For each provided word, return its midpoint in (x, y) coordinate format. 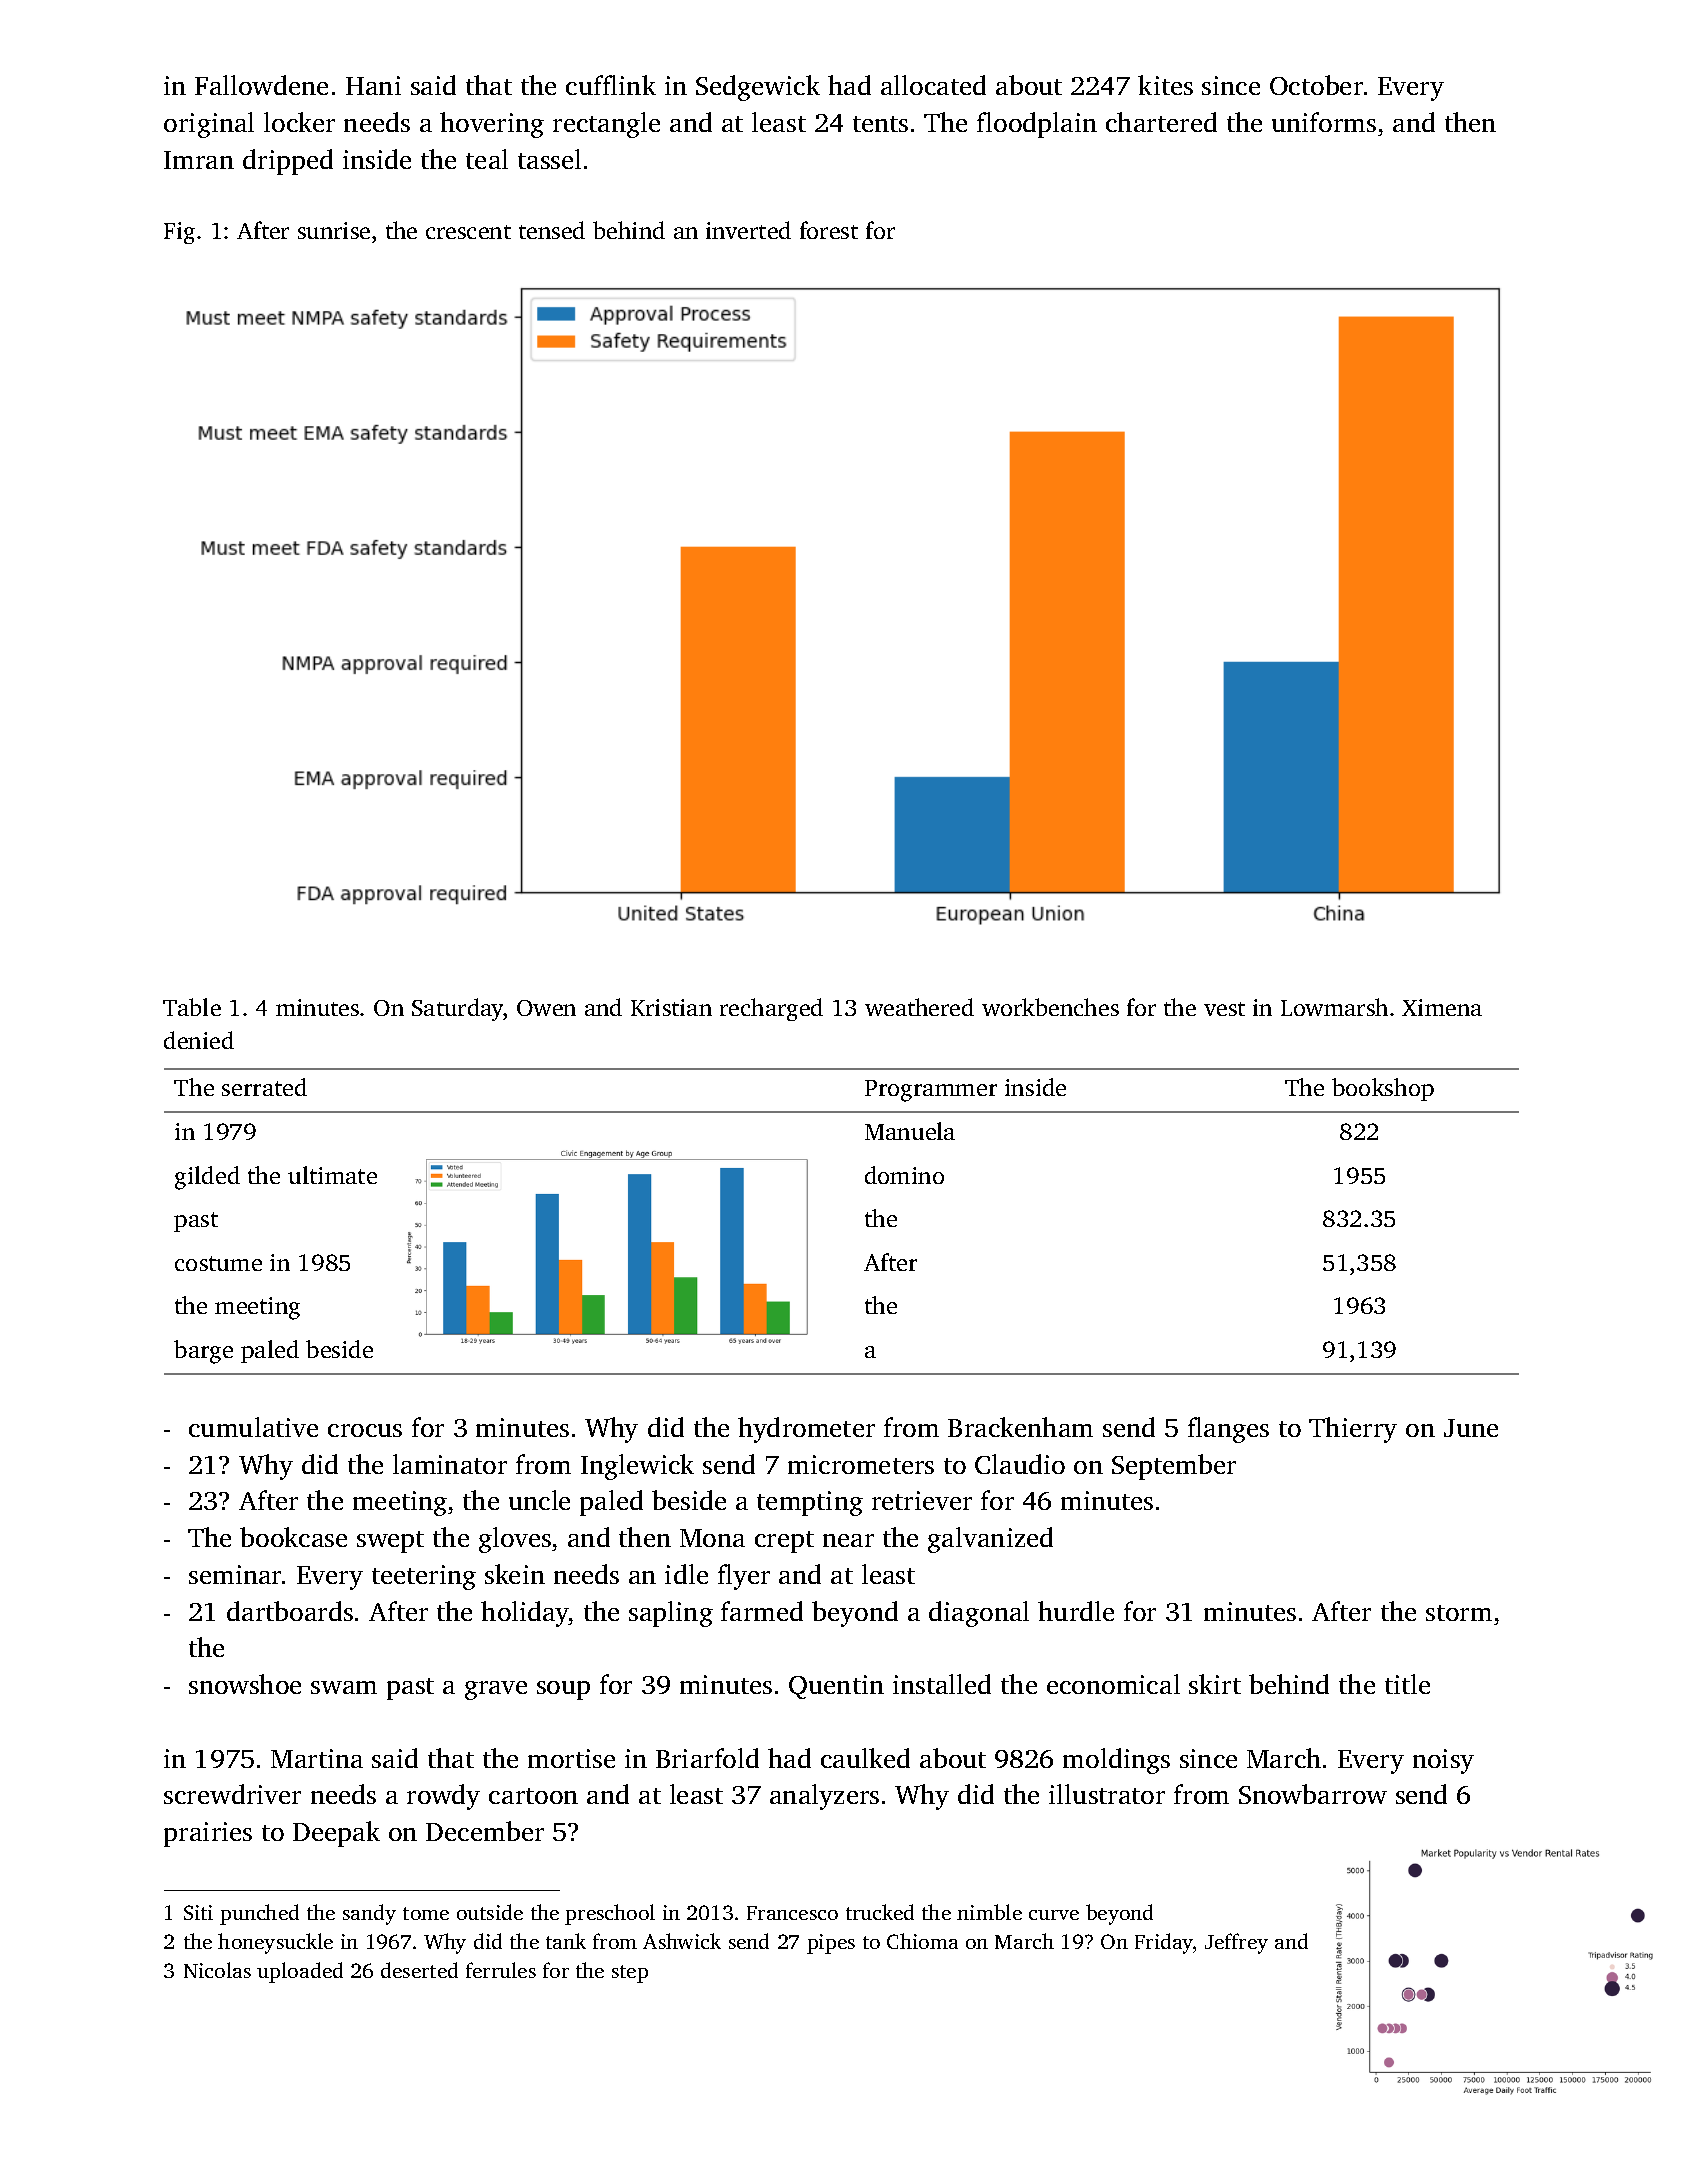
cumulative (253, 1427)
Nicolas (217, 1970)
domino (904, 1175)
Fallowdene (261, 85)
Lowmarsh (1334, 1007)
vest (1224, 1009)
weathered (919, 1007)
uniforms (1324, 122)
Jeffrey (1236, 1943)
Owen (546, 1008)
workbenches (1050, 1007)
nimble (989, 1912)
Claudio (1020, 1464)
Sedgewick (758, 88)
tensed (552, 230)
